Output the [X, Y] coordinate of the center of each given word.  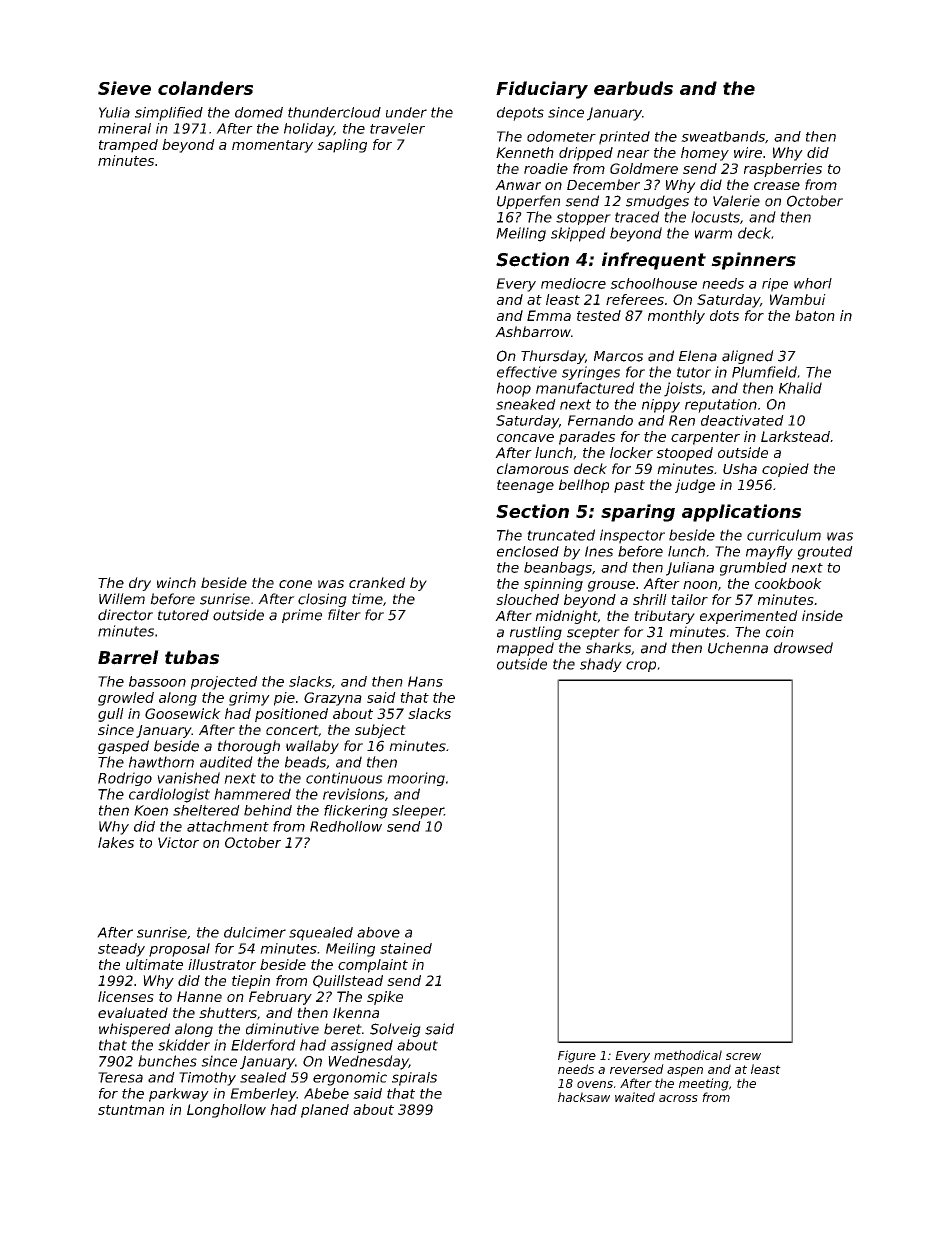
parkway [179, 1095]
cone [295, 584]
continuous [344, 778]
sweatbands [723, 136]
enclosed [528, 551]
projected [224, 683]
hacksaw [584, 1097]
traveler [397, 128]
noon [700, 585]
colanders [205, 88]
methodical [688, 1055]
